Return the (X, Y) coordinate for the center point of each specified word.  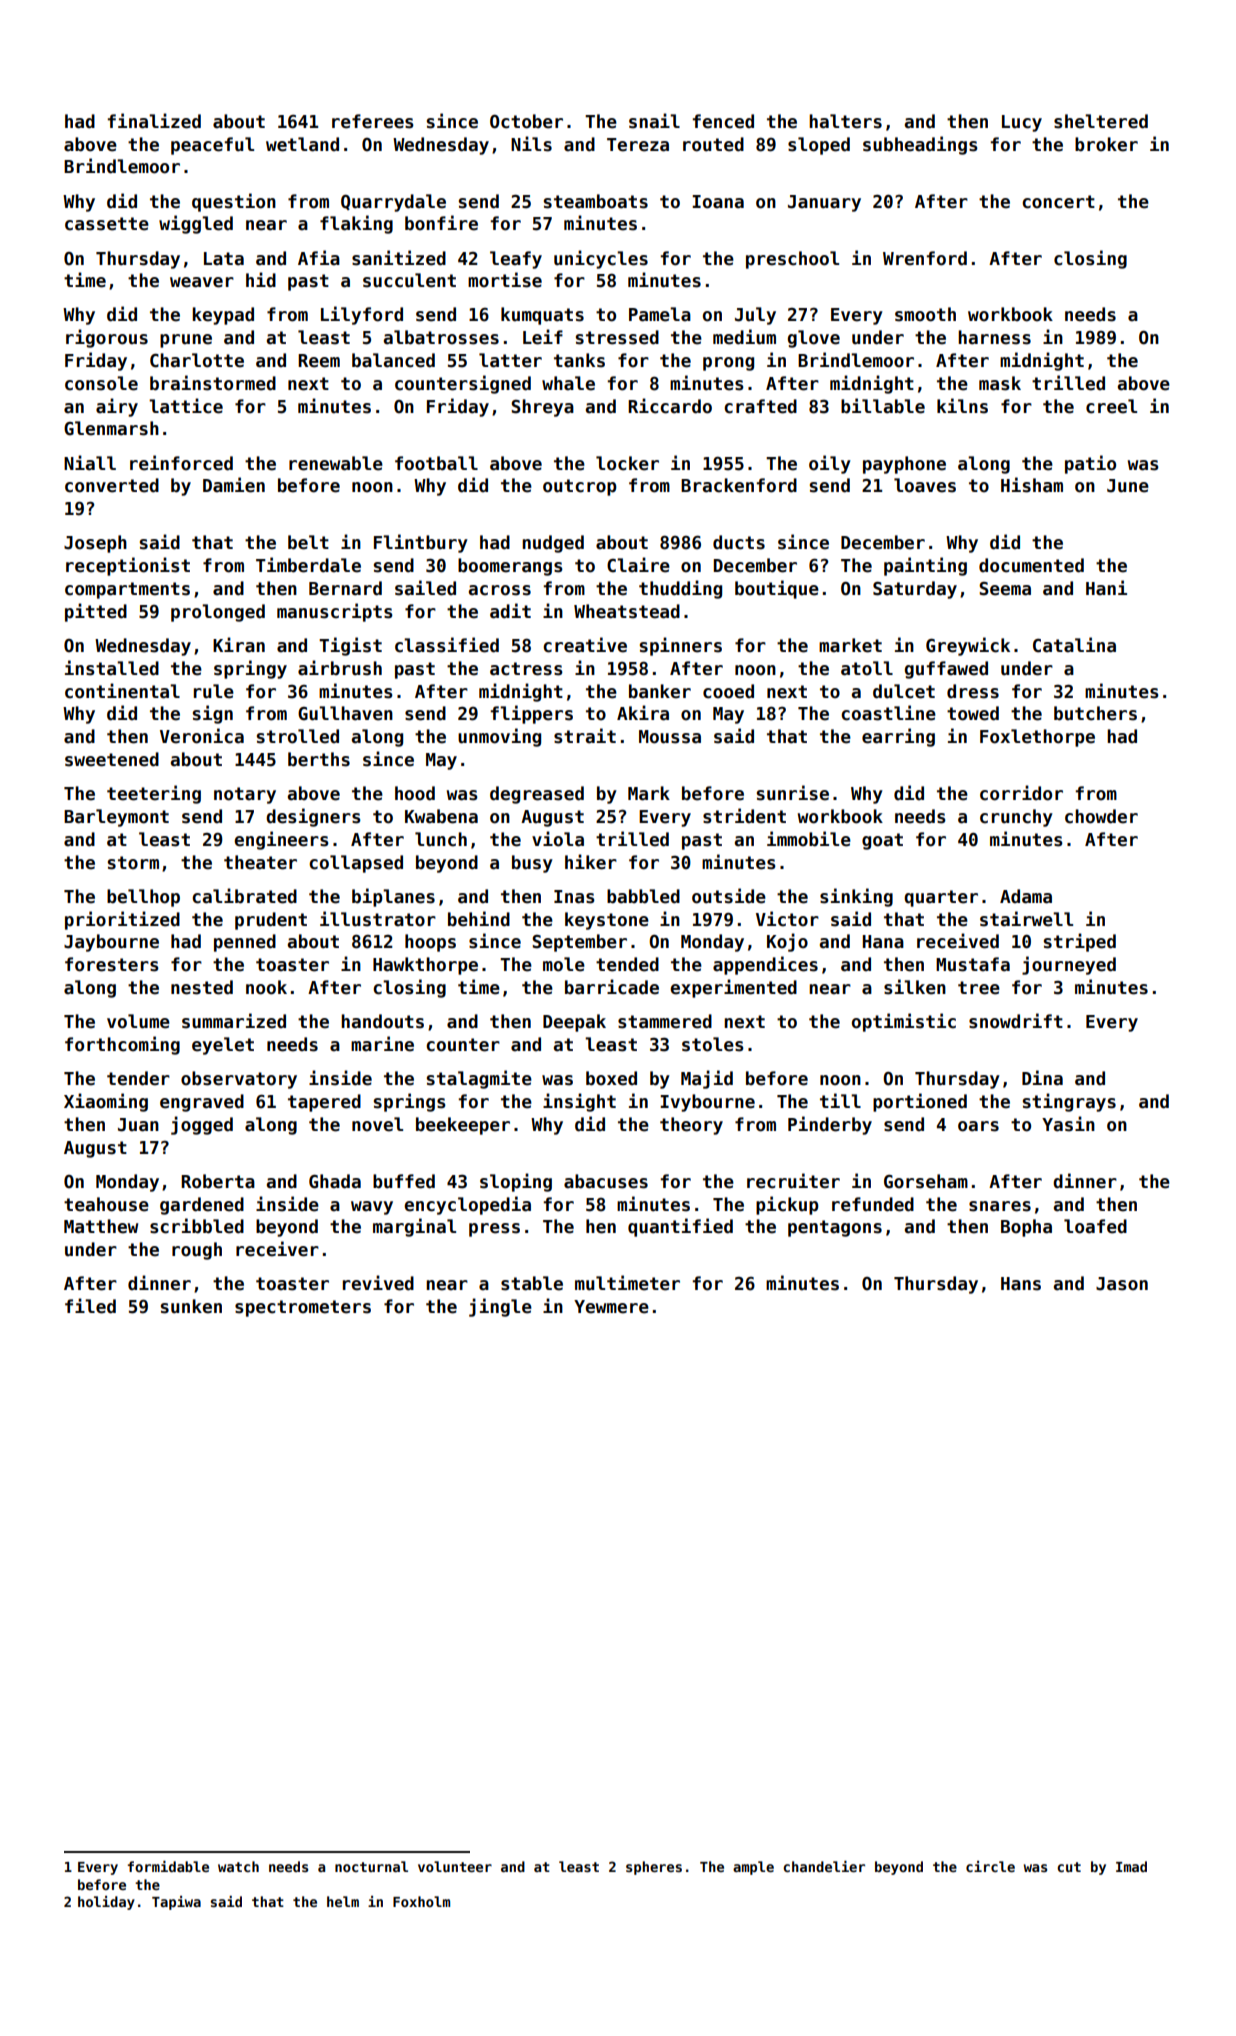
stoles (713, 1044)
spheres (654, 1868)
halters (845, 121)
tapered (324, 1103)
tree (979, 988)
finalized (154, 121)
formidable (168, 1866)
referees (373, 121)
